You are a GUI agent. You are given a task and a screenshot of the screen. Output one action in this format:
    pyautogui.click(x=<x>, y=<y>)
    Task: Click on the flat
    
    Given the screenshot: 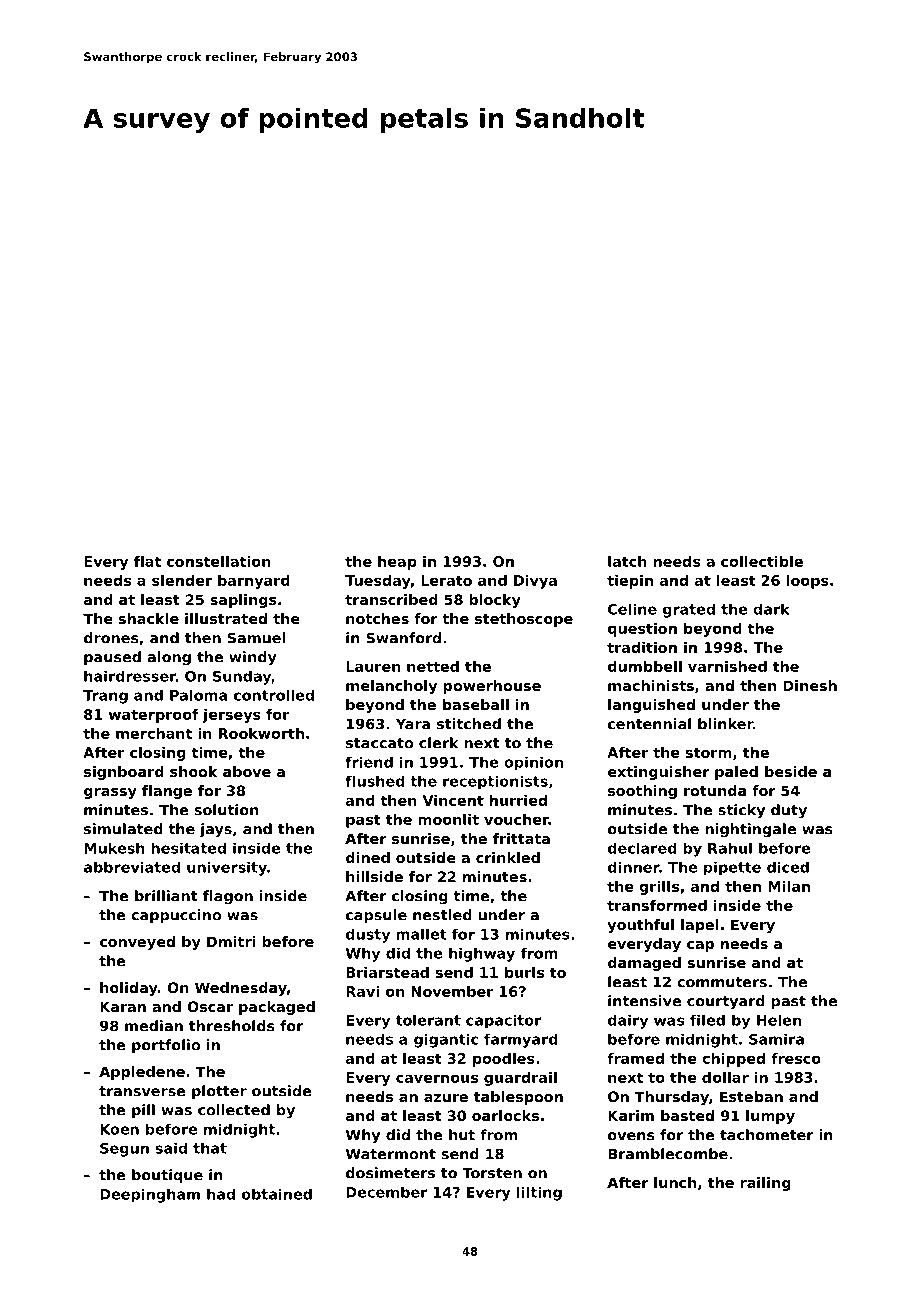 What is the action you would take?
    pyautogui.click(x=147, y=561)
